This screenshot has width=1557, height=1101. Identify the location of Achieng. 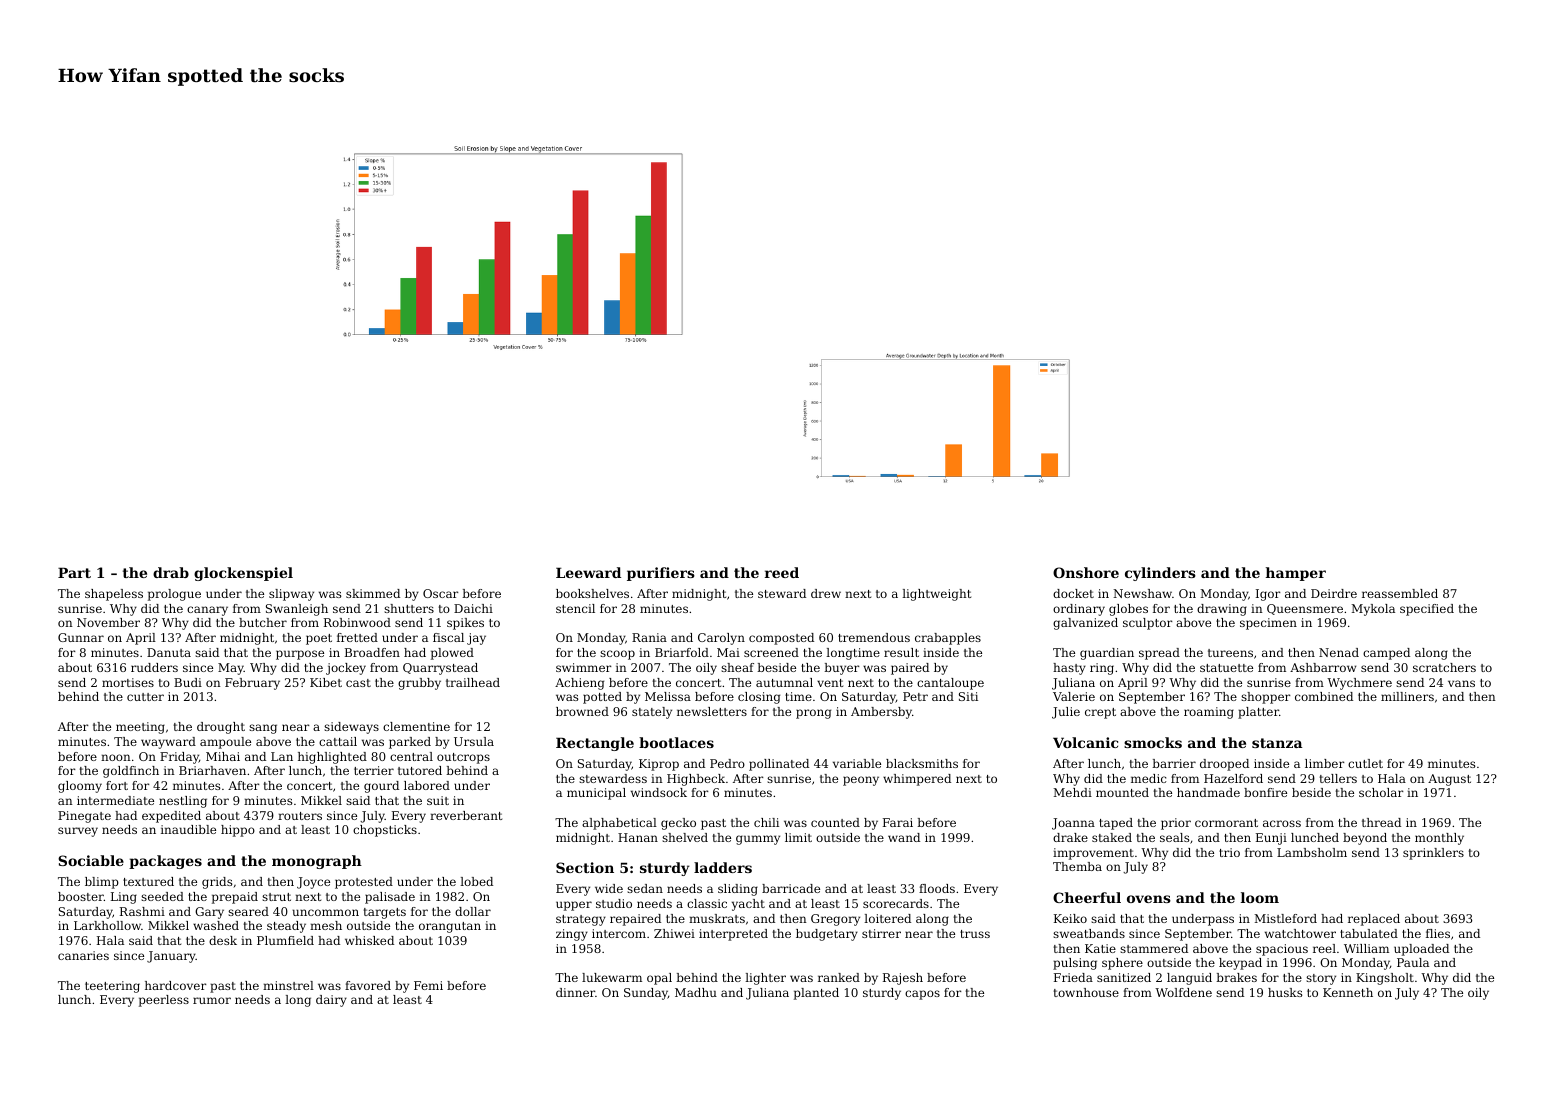
(579, 684).
